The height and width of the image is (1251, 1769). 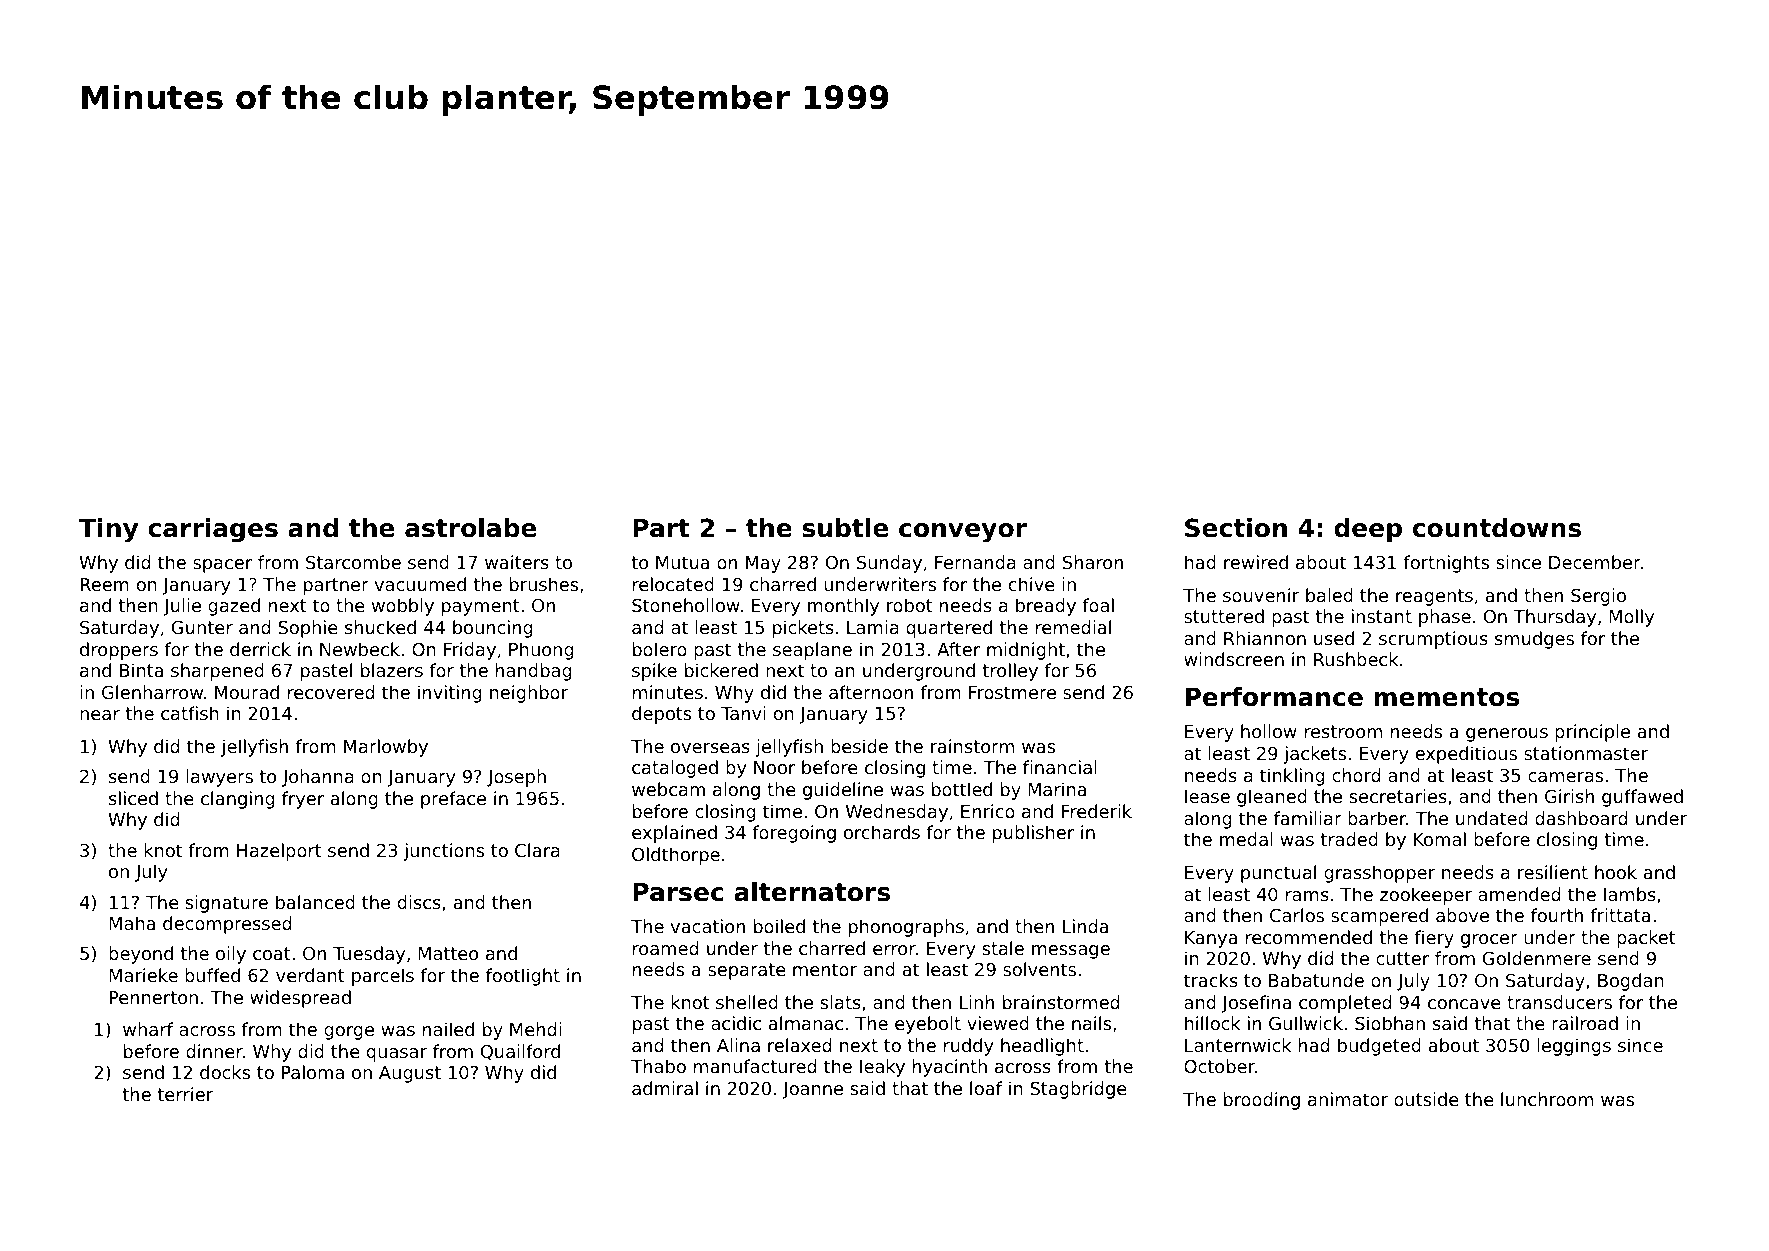 I want to click on foal, so click(x=1098, y=605).
